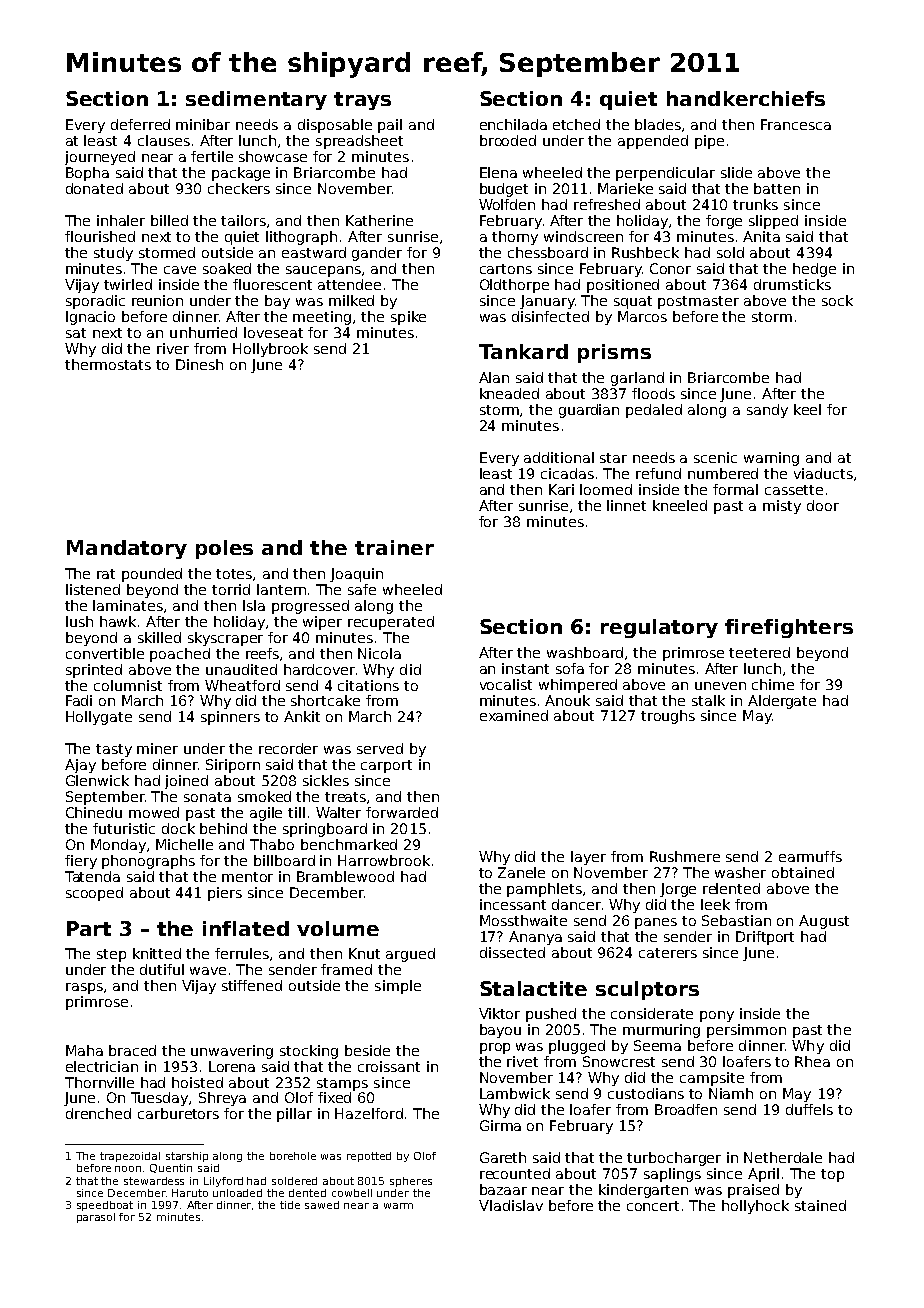 Image resolution: width=924 pixels, height=1308 pixels. I want to click on framed, so click(346, 969).
